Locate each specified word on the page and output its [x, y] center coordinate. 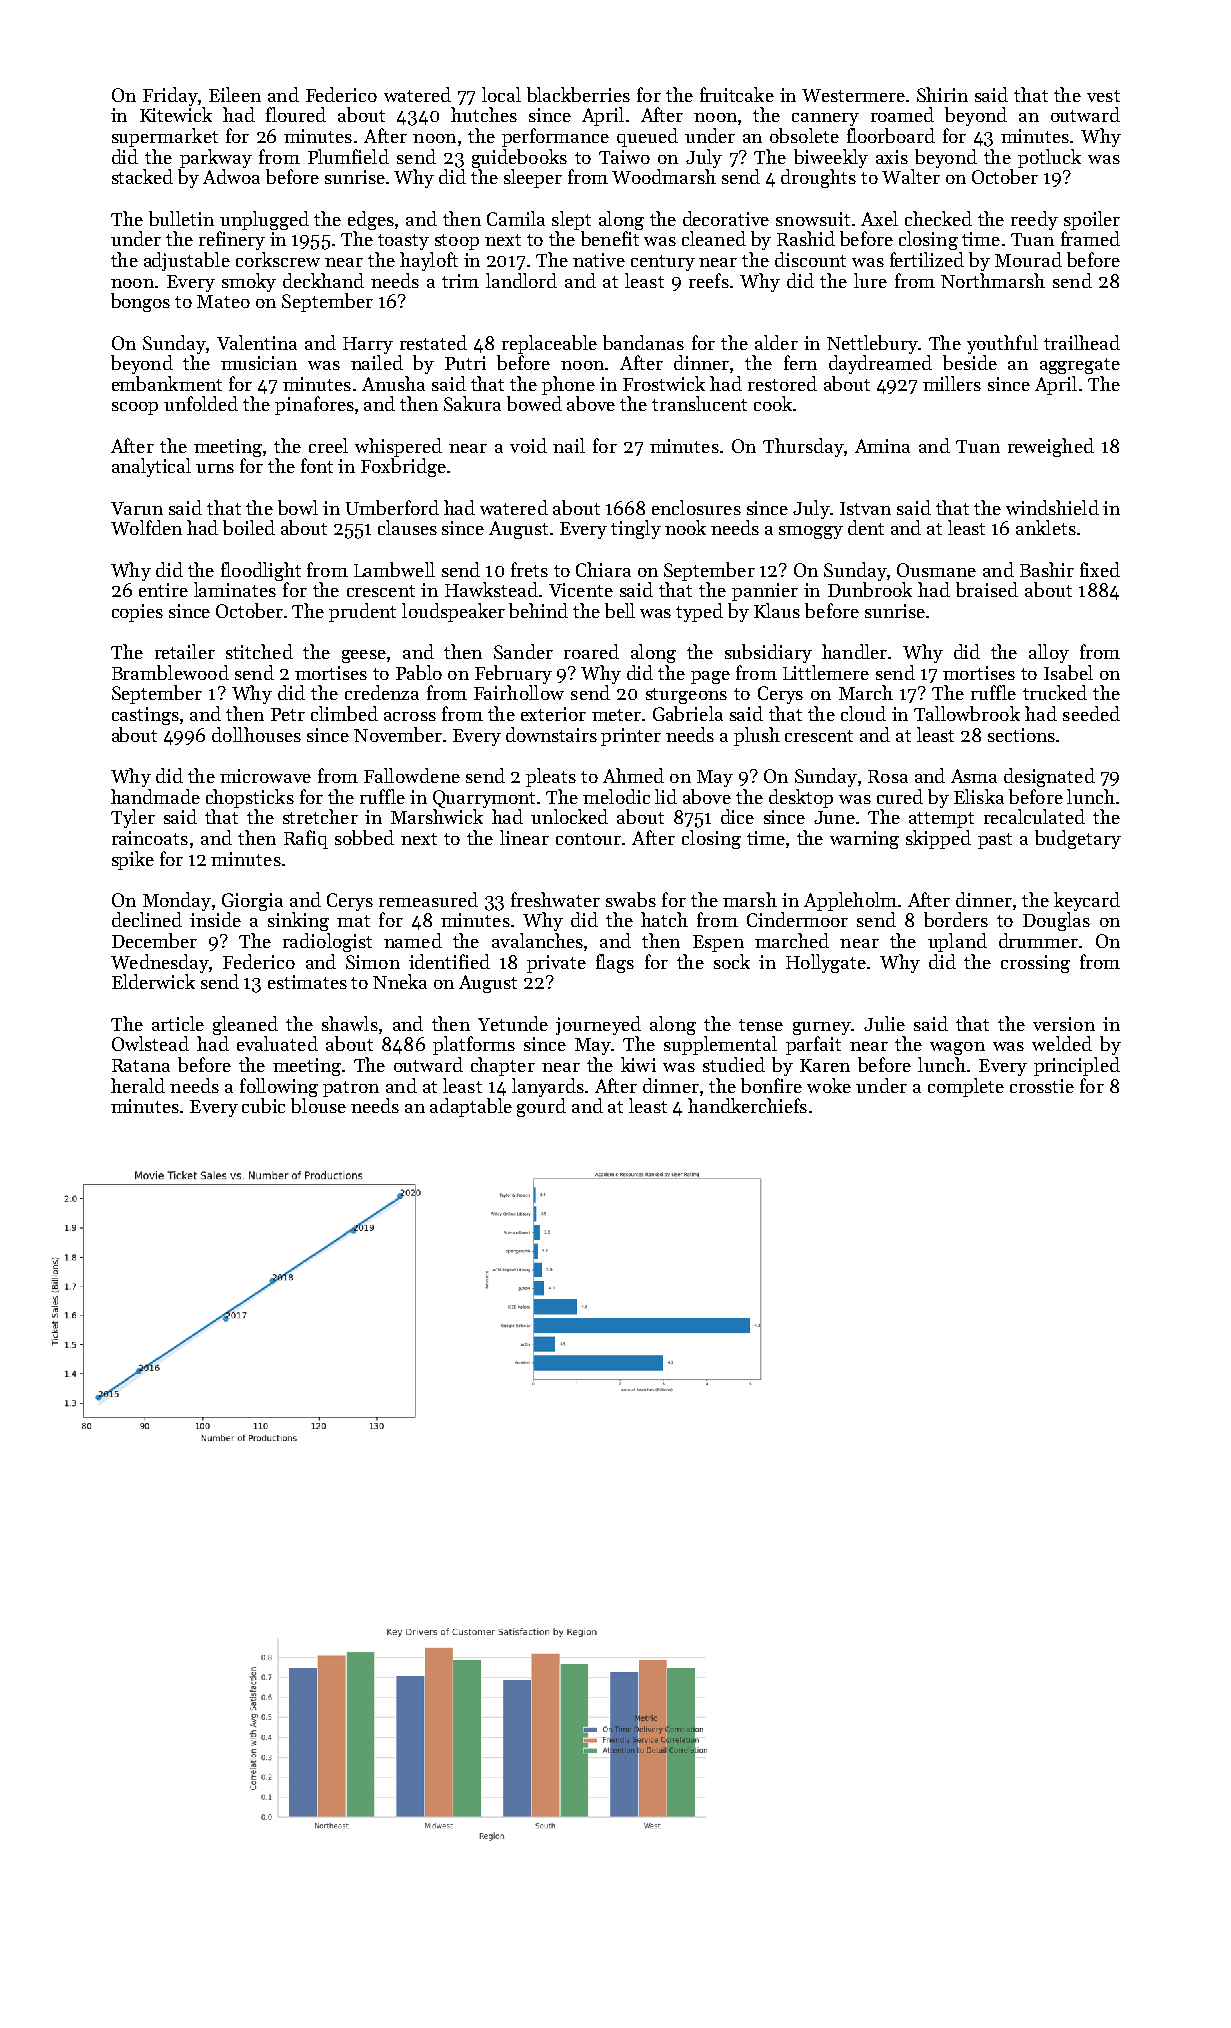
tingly [636, 529]
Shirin [942, 94]
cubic [263, 1105]
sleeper [533, 178]
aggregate [1080, 366]
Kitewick [176, 114]
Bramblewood [170, 672]
